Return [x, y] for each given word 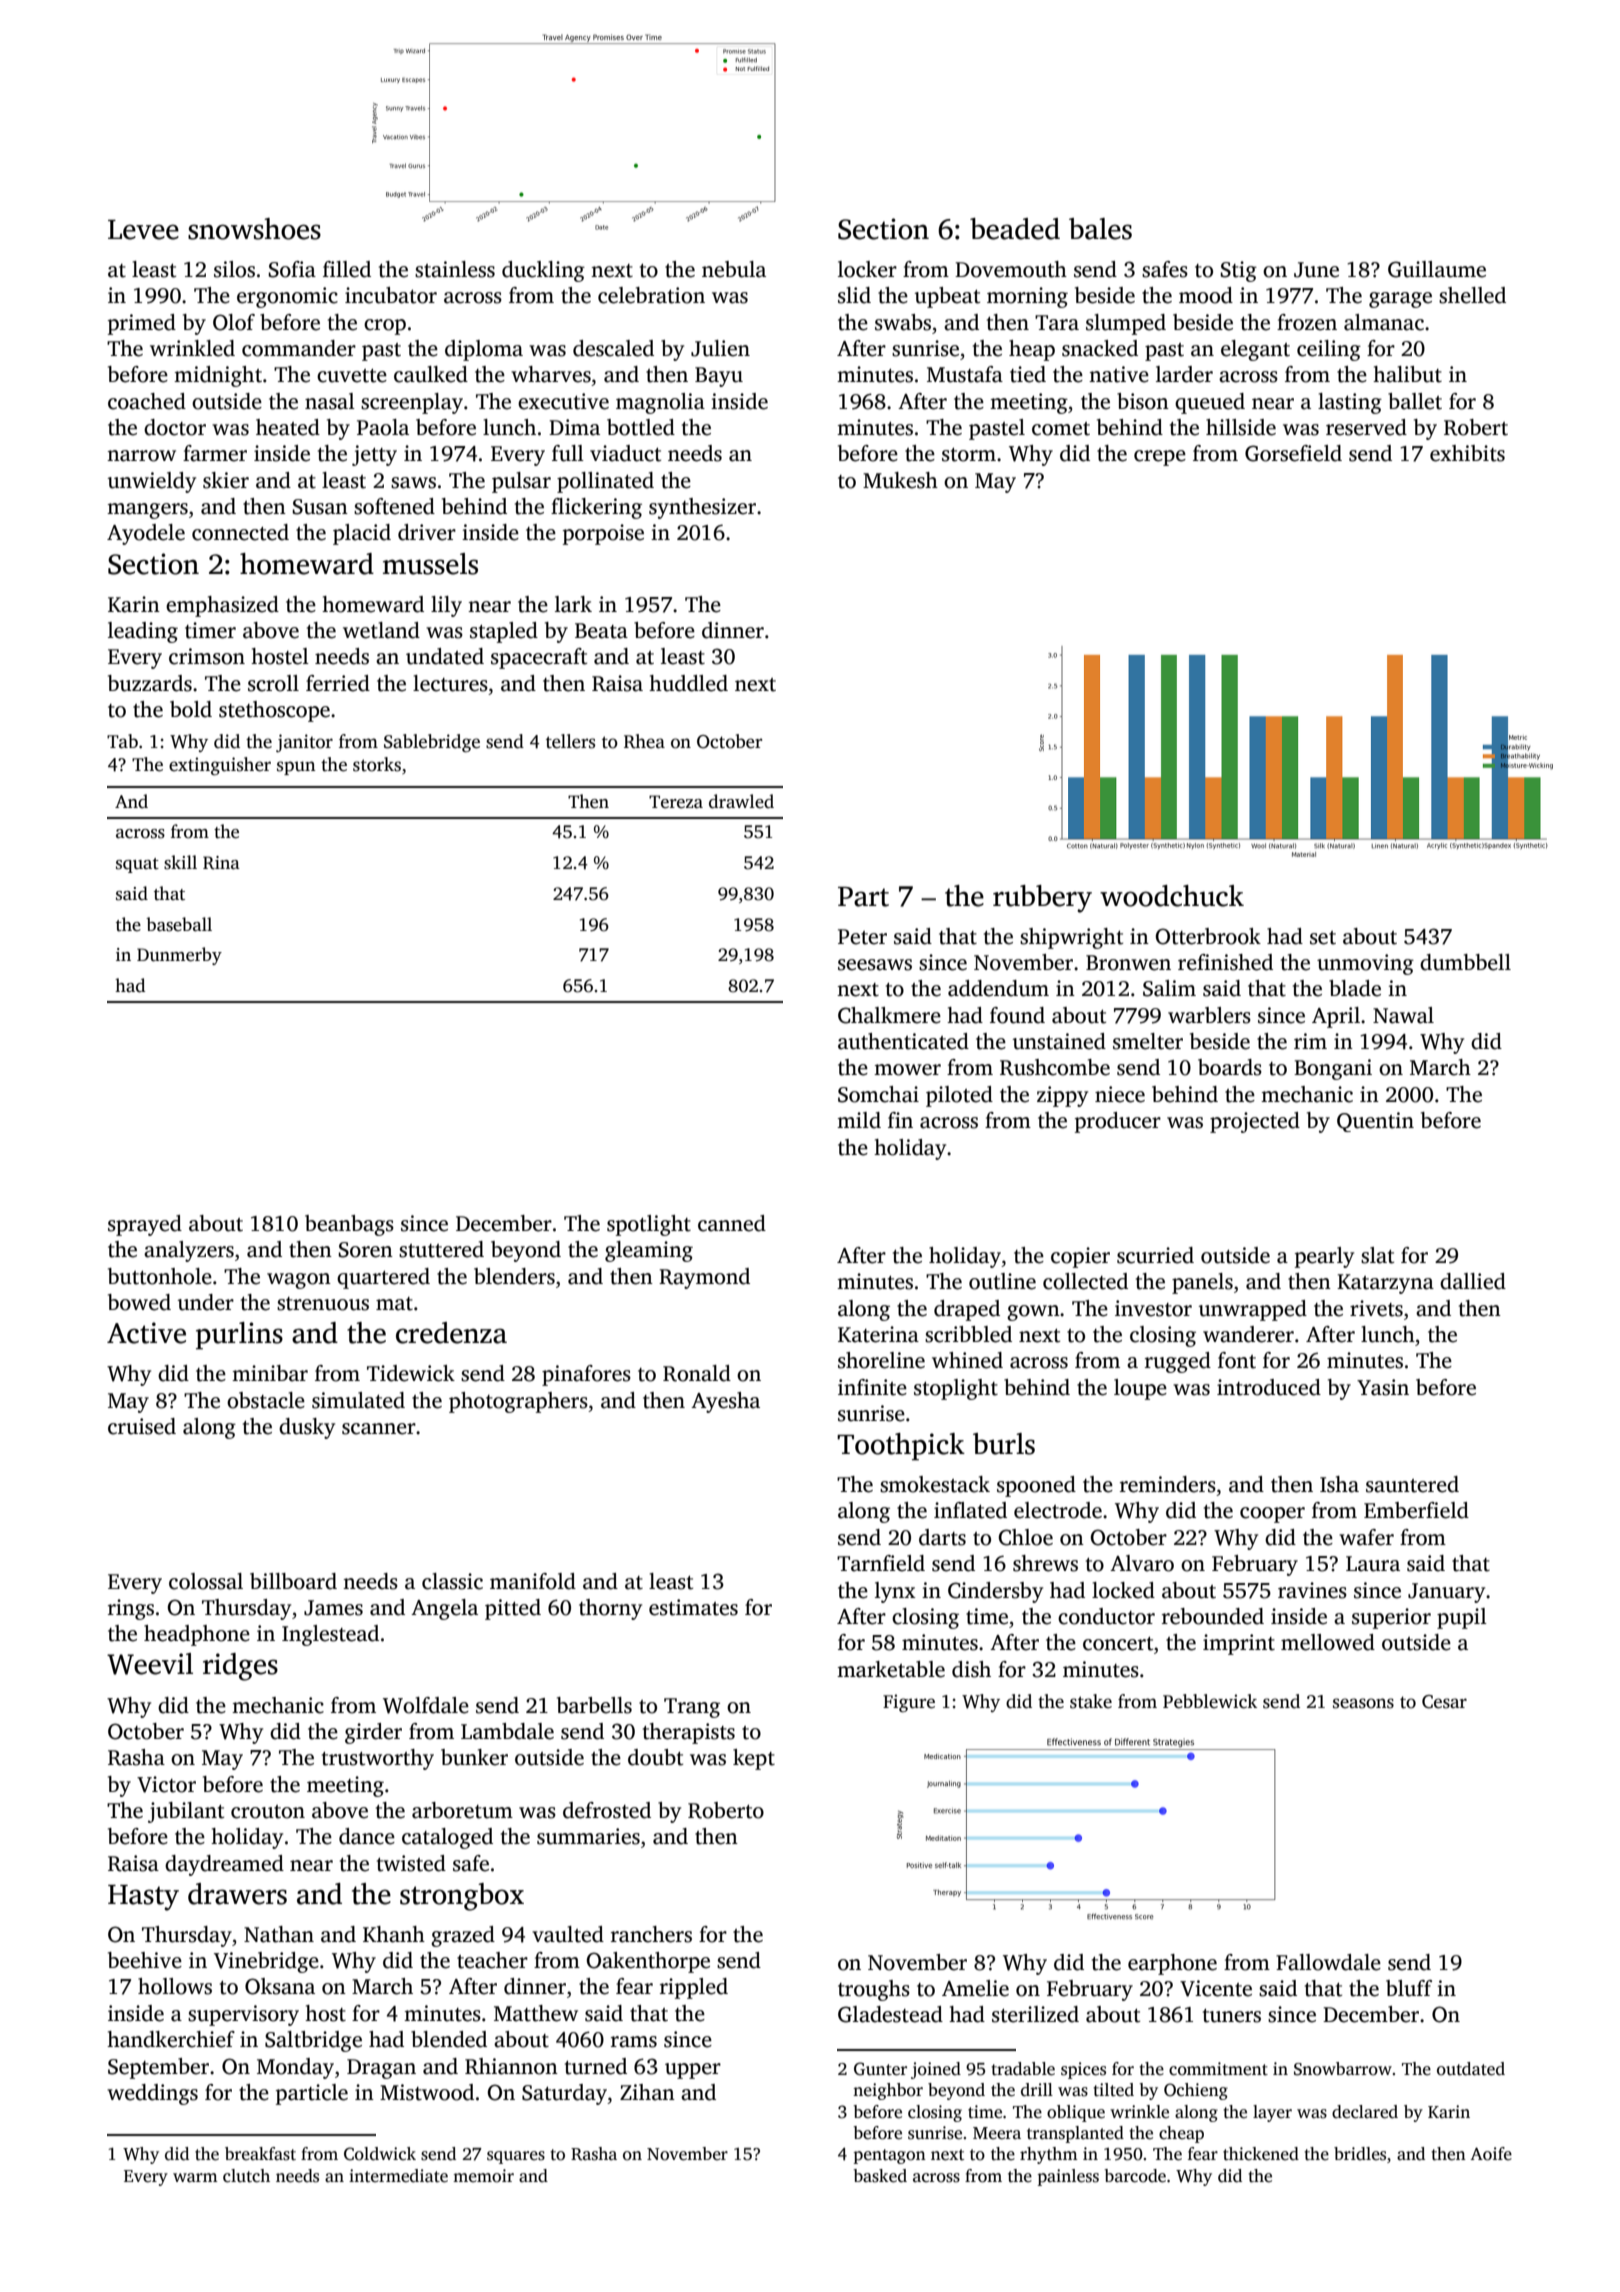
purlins [239, 1336]
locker [867, 269]
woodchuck [1172, 896]
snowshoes [254, 229]
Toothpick [901, 1447]
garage [1400, 300]
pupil [1462, 1618]
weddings [152, 2094]
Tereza [676, 802]
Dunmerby [179, 956]
